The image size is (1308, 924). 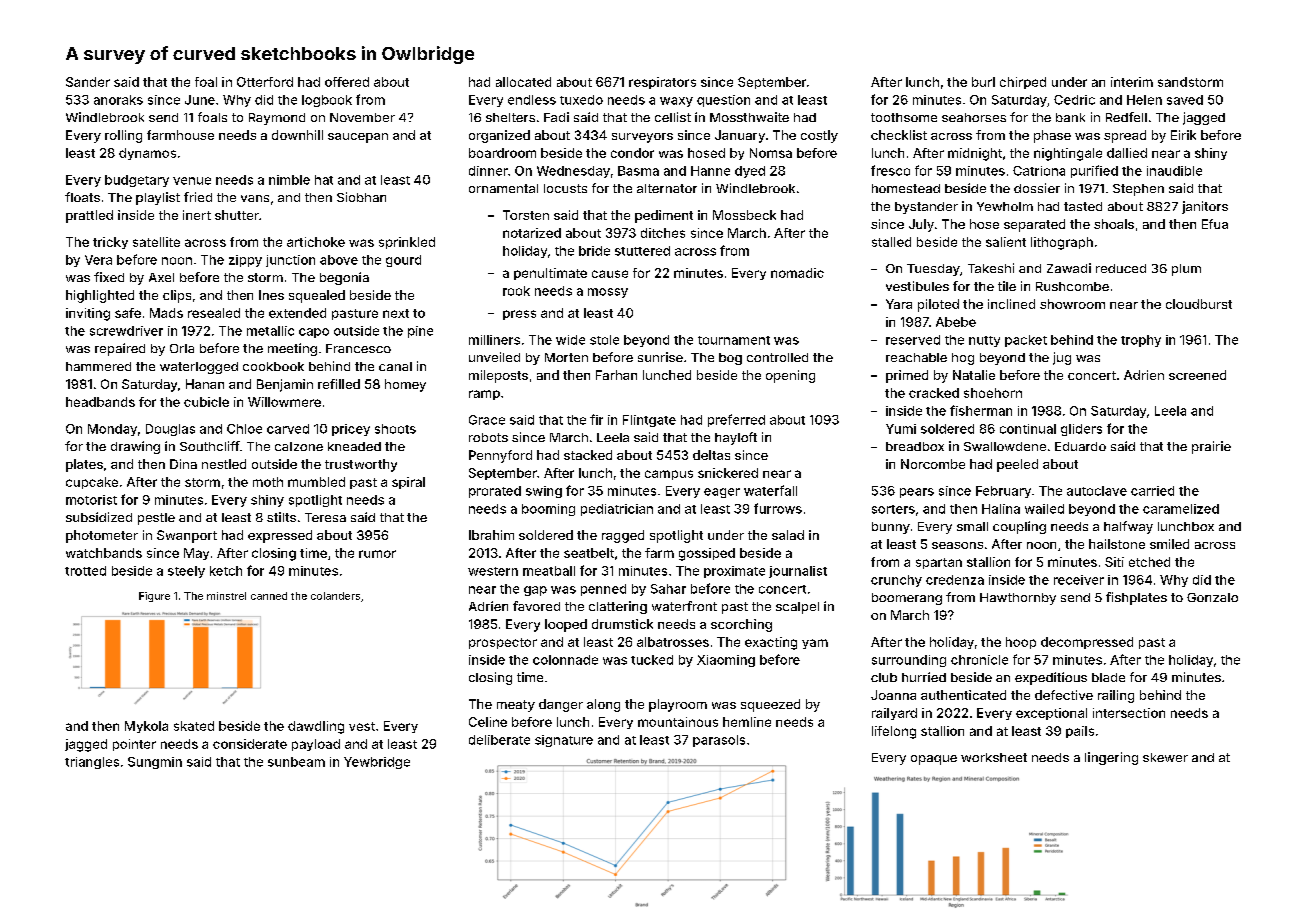 I want to click on chirped, so click(x=1023, y=83).
